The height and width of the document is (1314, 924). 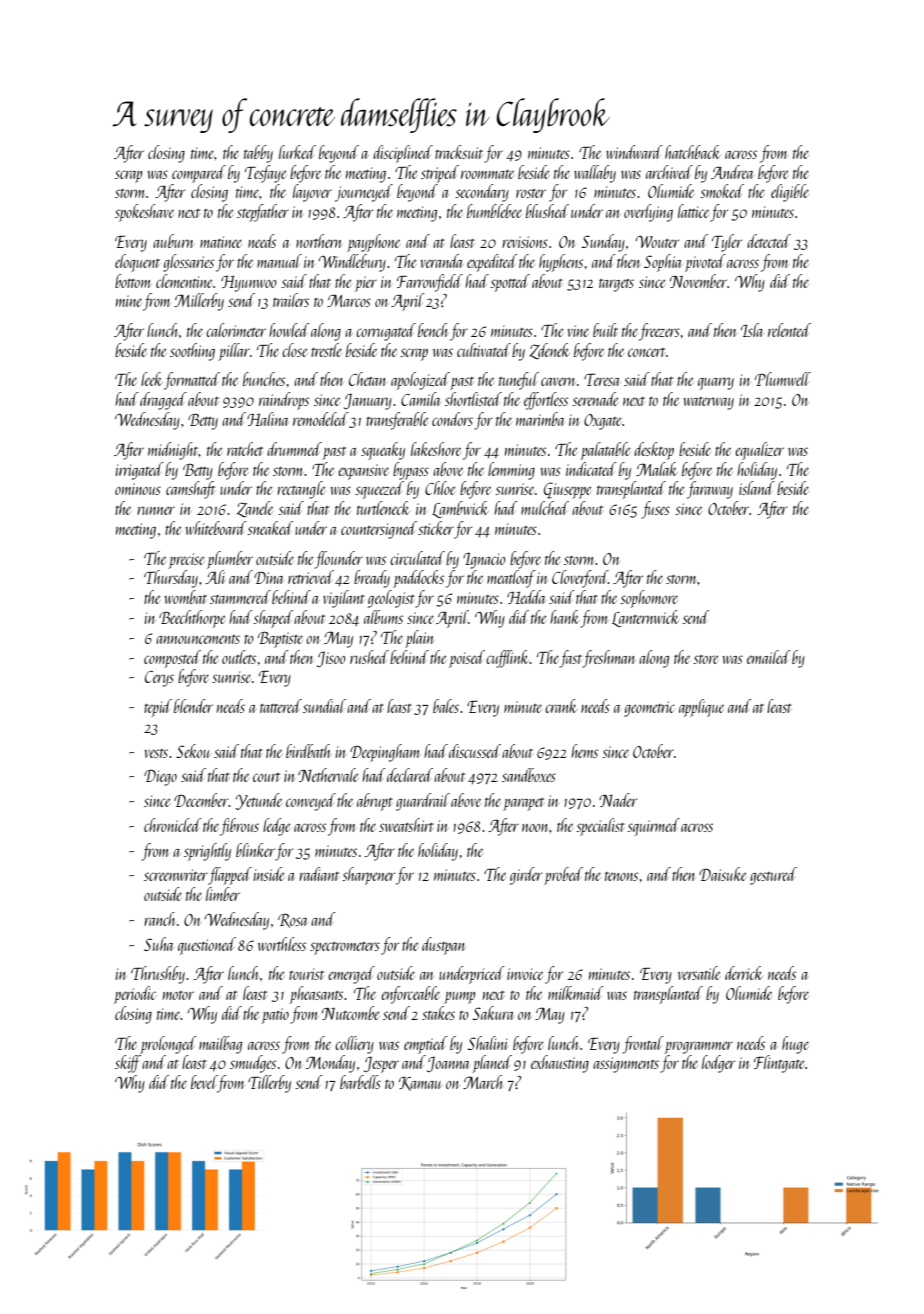 I want to click on tabby, so click(x=258, y=154).
